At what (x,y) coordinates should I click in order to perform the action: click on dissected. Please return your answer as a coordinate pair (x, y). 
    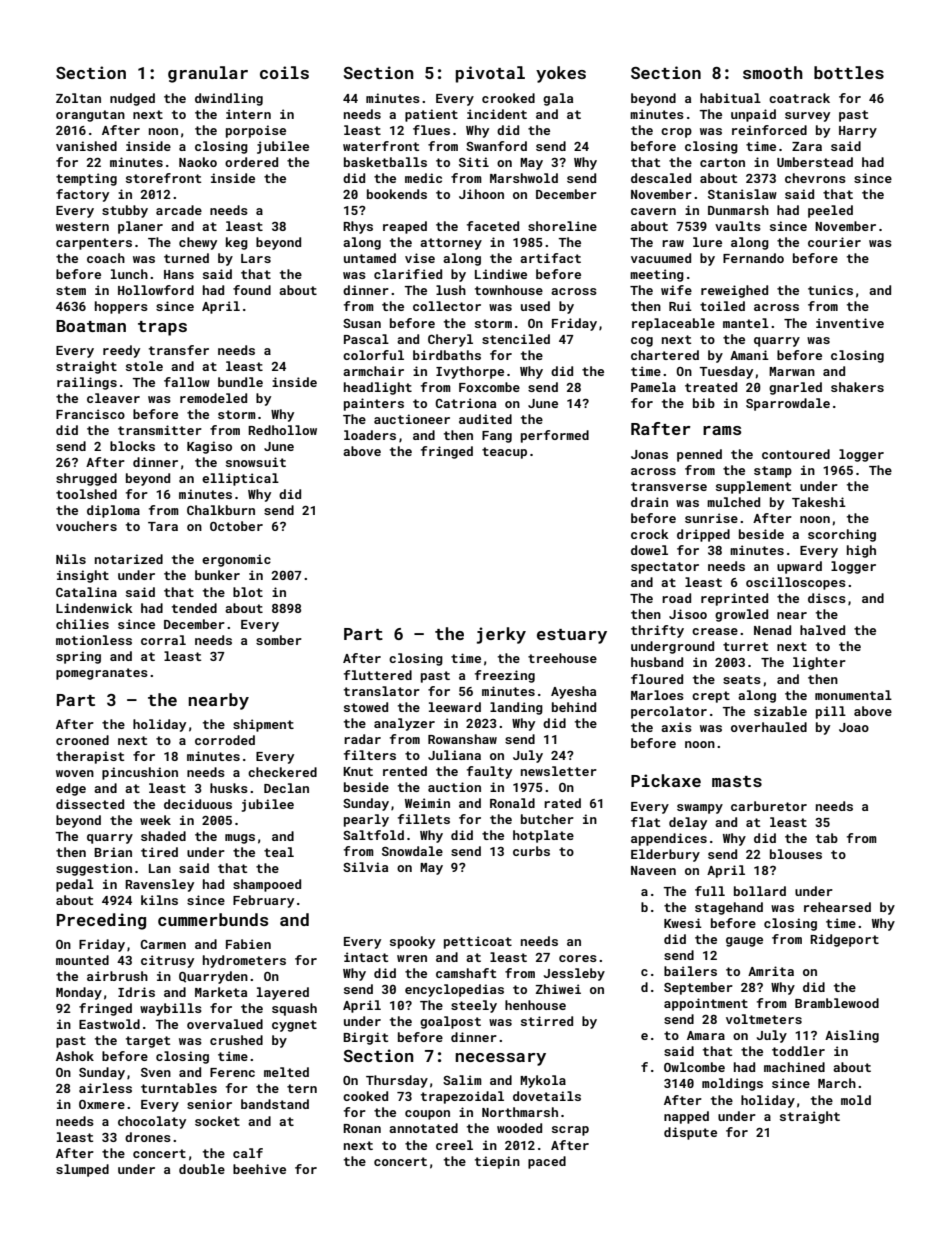
    Looking at the image, I should click on (90, 804).
